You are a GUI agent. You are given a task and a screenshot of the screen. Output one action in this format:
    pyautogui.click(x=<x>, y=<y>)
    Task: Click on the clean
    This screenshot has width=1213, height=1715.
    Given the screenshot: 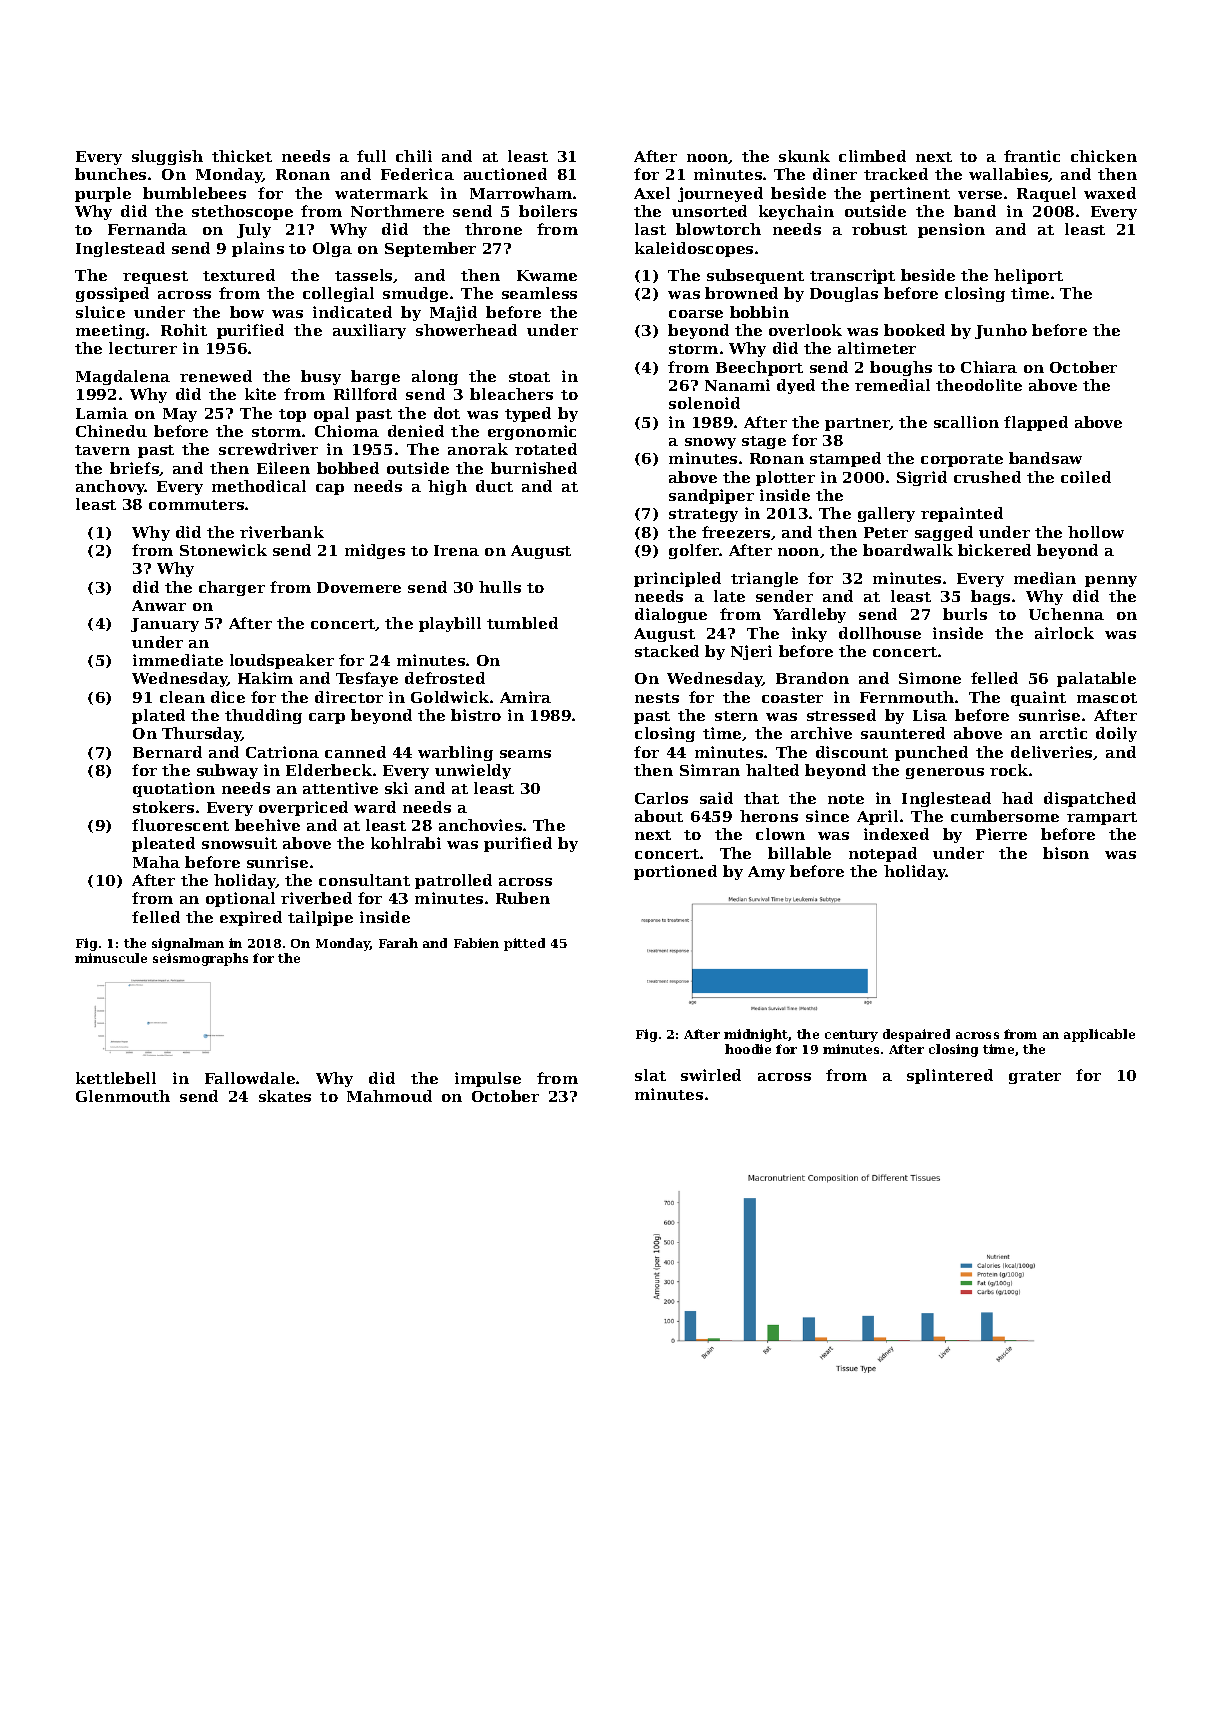 What is the action you would take?
    pyautogui.click(x=182, y=697)
